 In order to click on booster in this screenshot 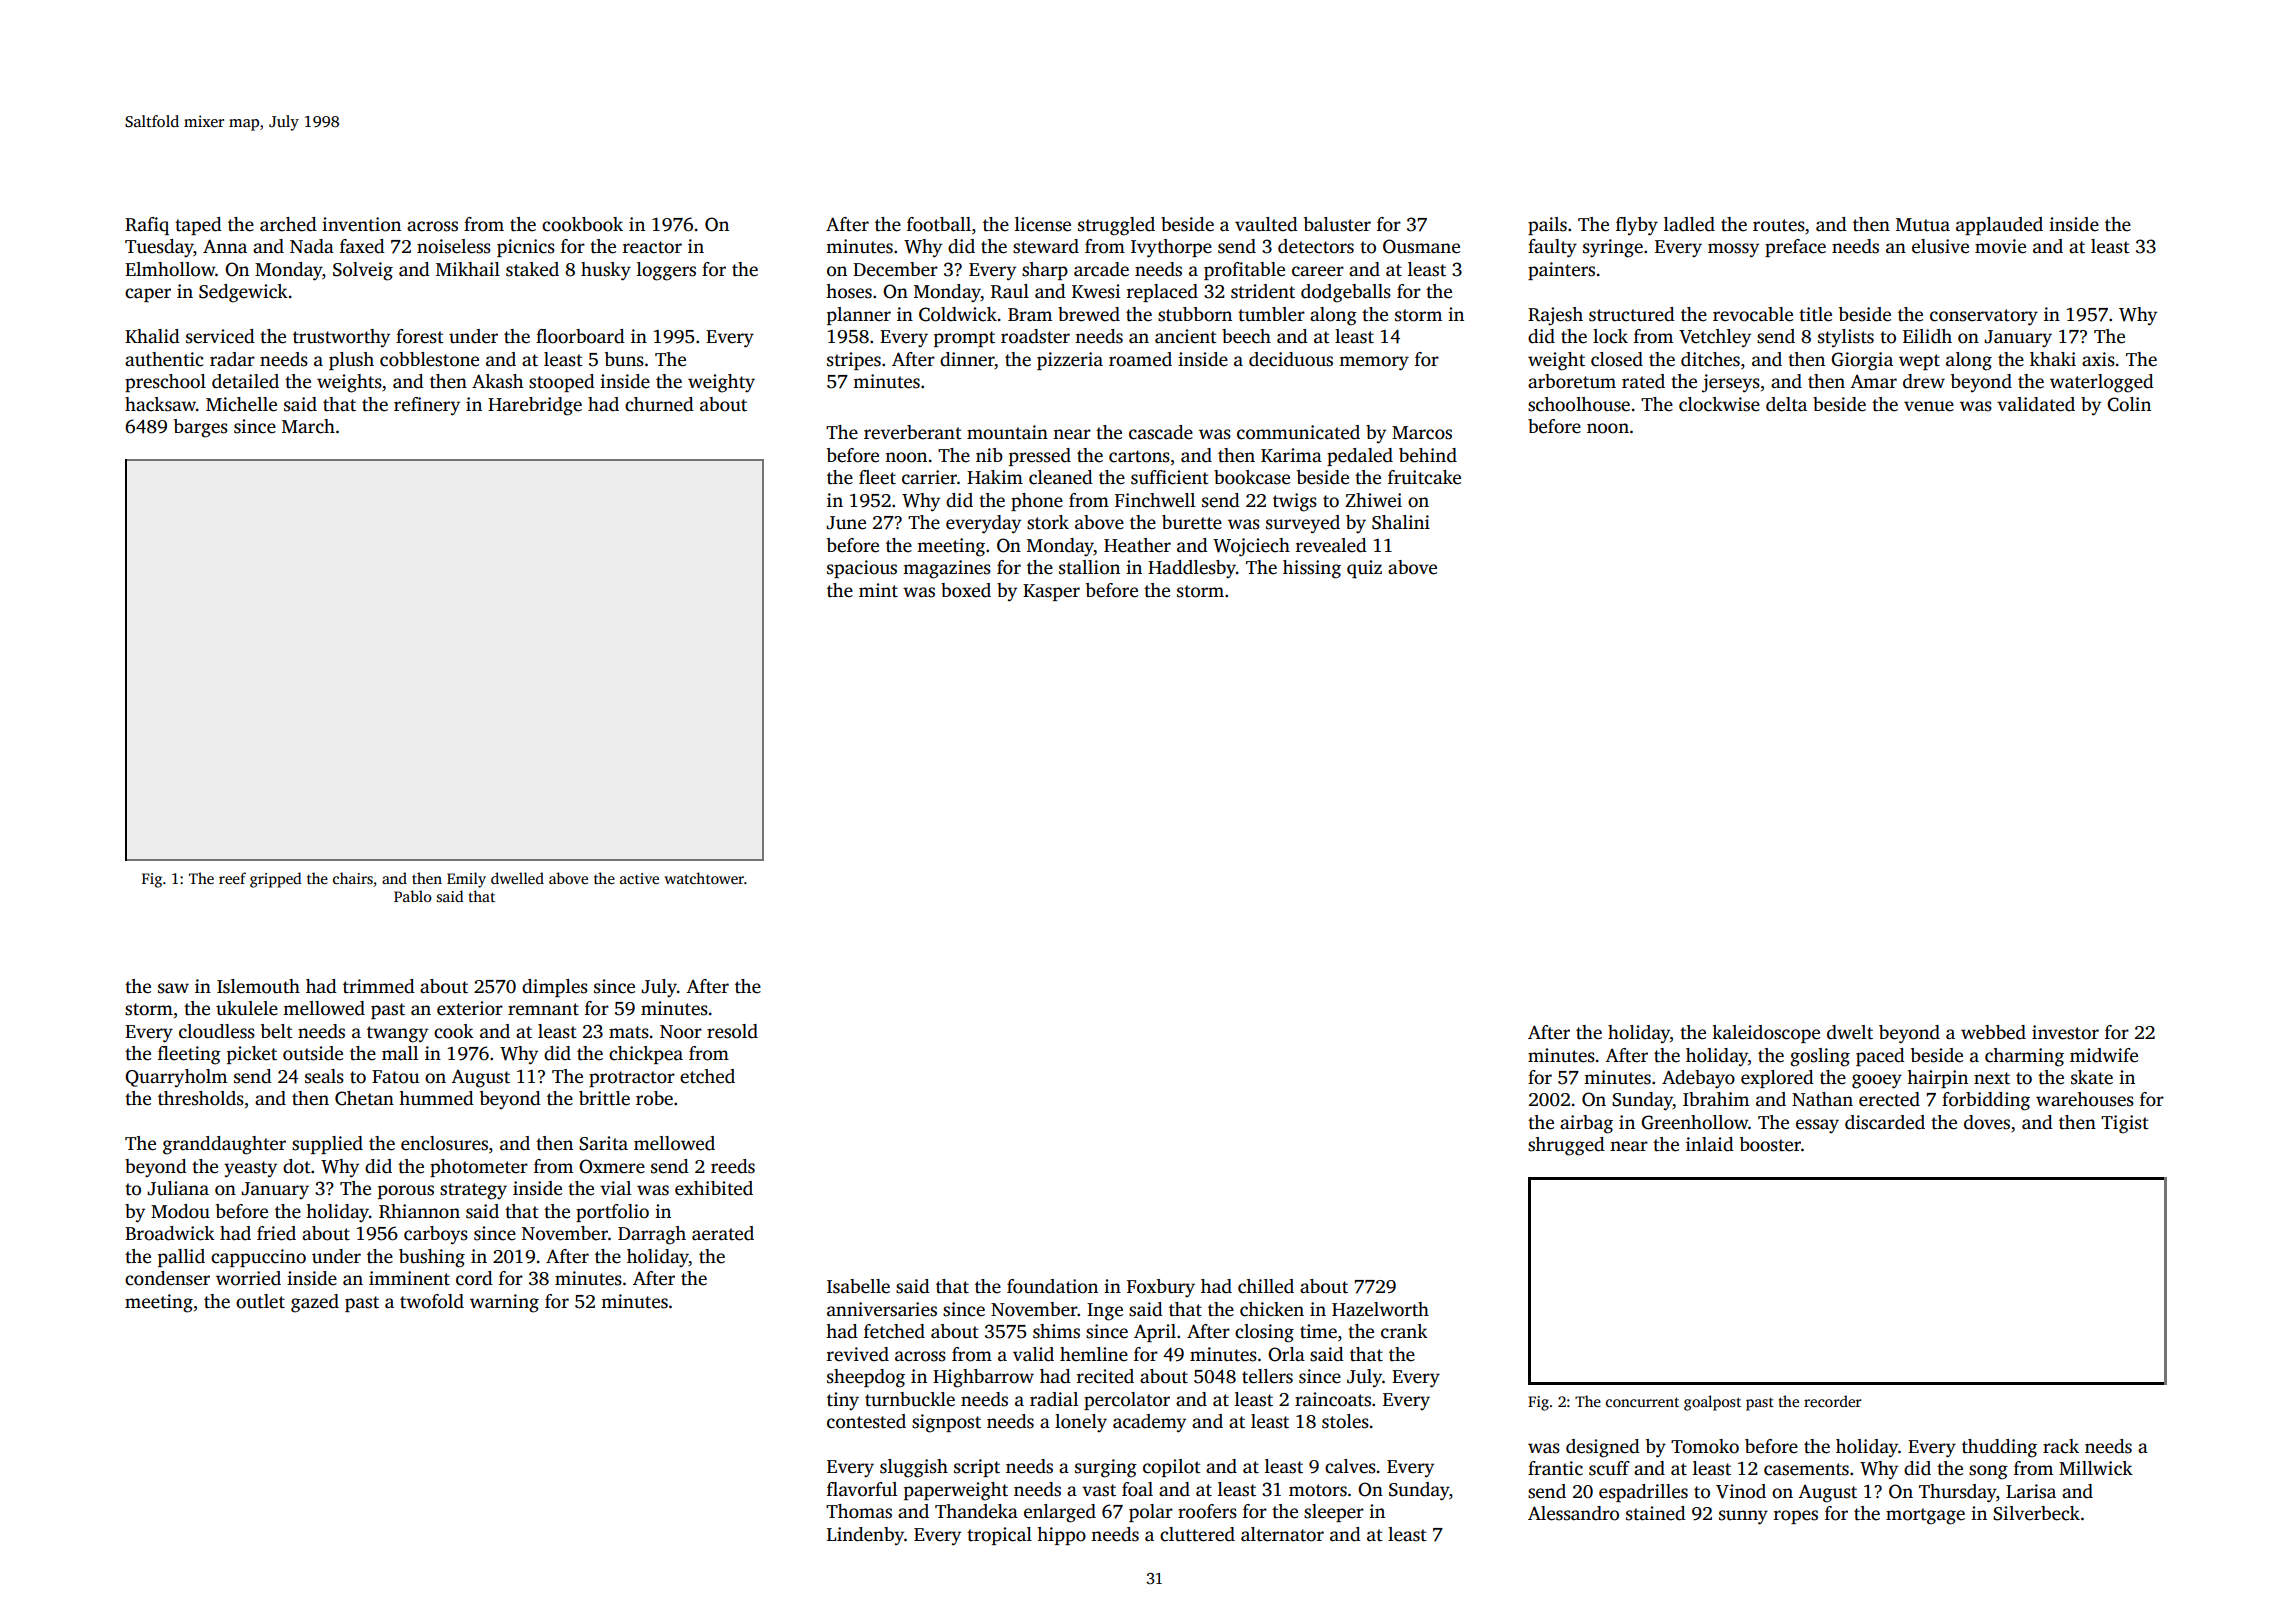, I will do `click(1770, 1144)`.
